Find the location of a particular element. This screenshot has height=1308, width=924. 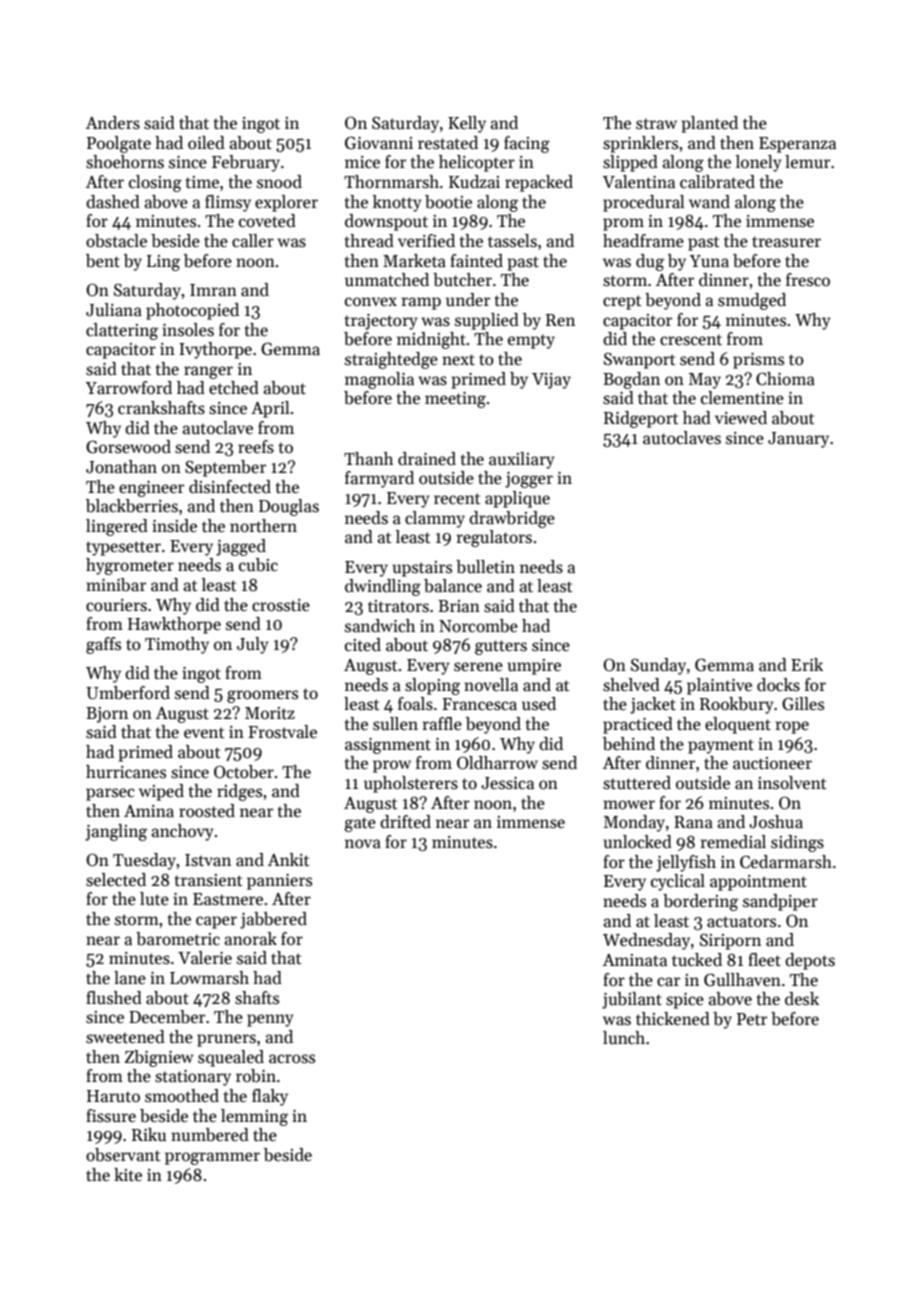

etched is located at coordinates (234, 388).
